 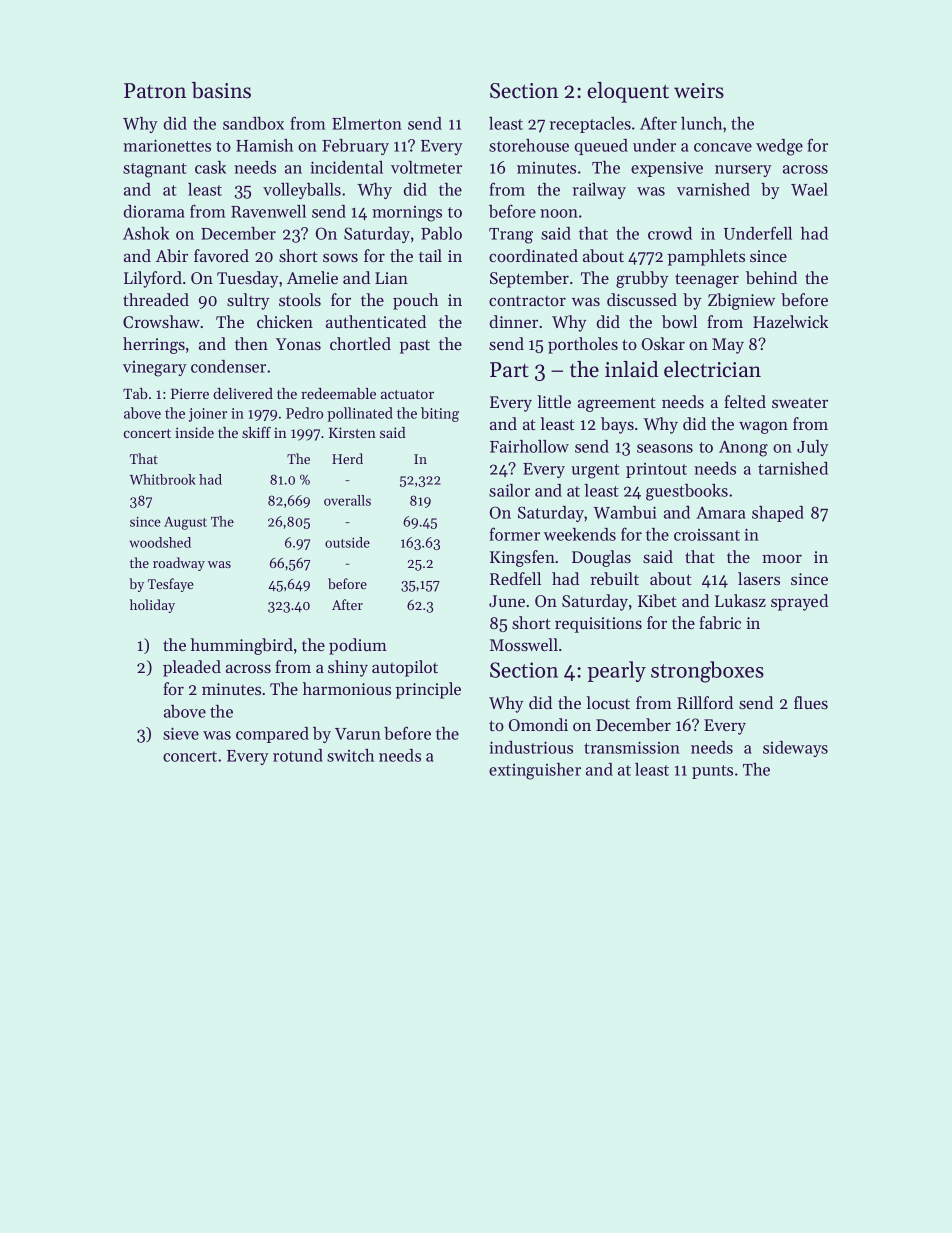 What do you see at coordinates (268, 211) in the screenshot?
I see `Ravenwell` at bounding box center [268, 211].
